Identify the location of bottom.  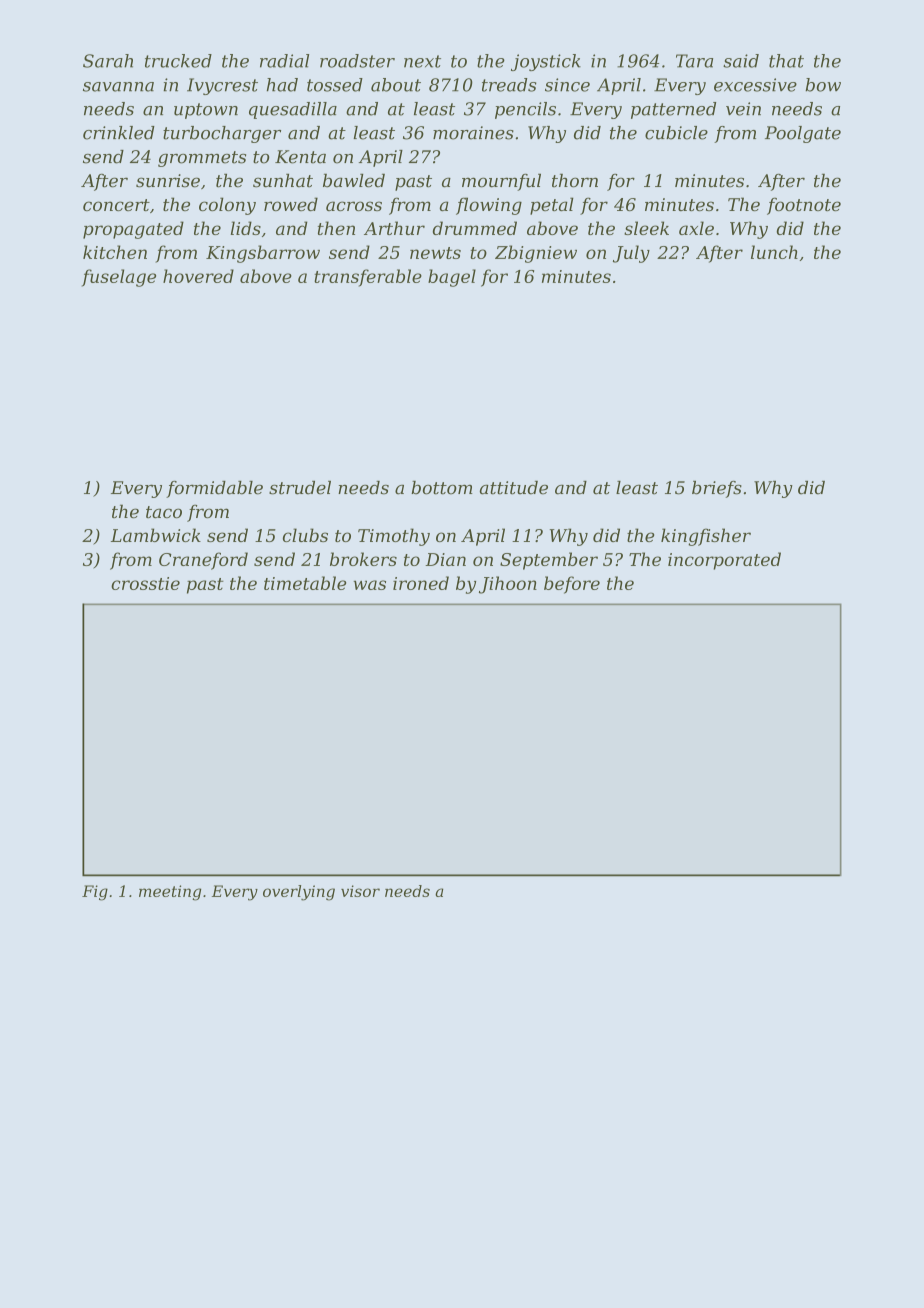
(442, 488).
